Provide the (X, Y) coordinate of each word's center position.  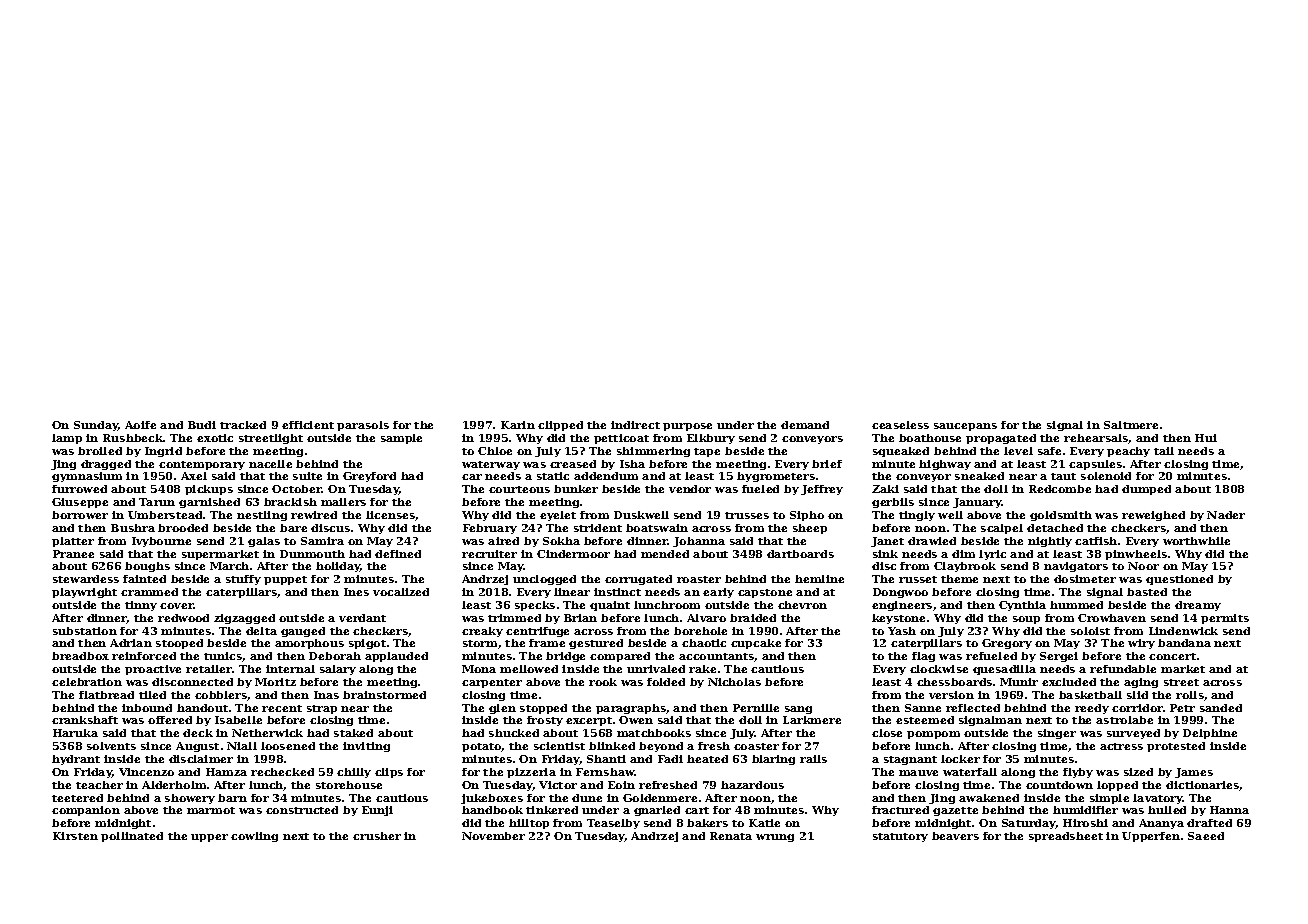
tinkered (552, 810)
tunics (223, 657)
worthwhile (1196, 541)
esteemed (925, 720)
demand (805, 425)
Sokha (561, 541)
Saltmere (1131, 425)
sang (798, 710)
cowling (254, 837)
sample (401, 439)
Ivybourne (161, 542)
